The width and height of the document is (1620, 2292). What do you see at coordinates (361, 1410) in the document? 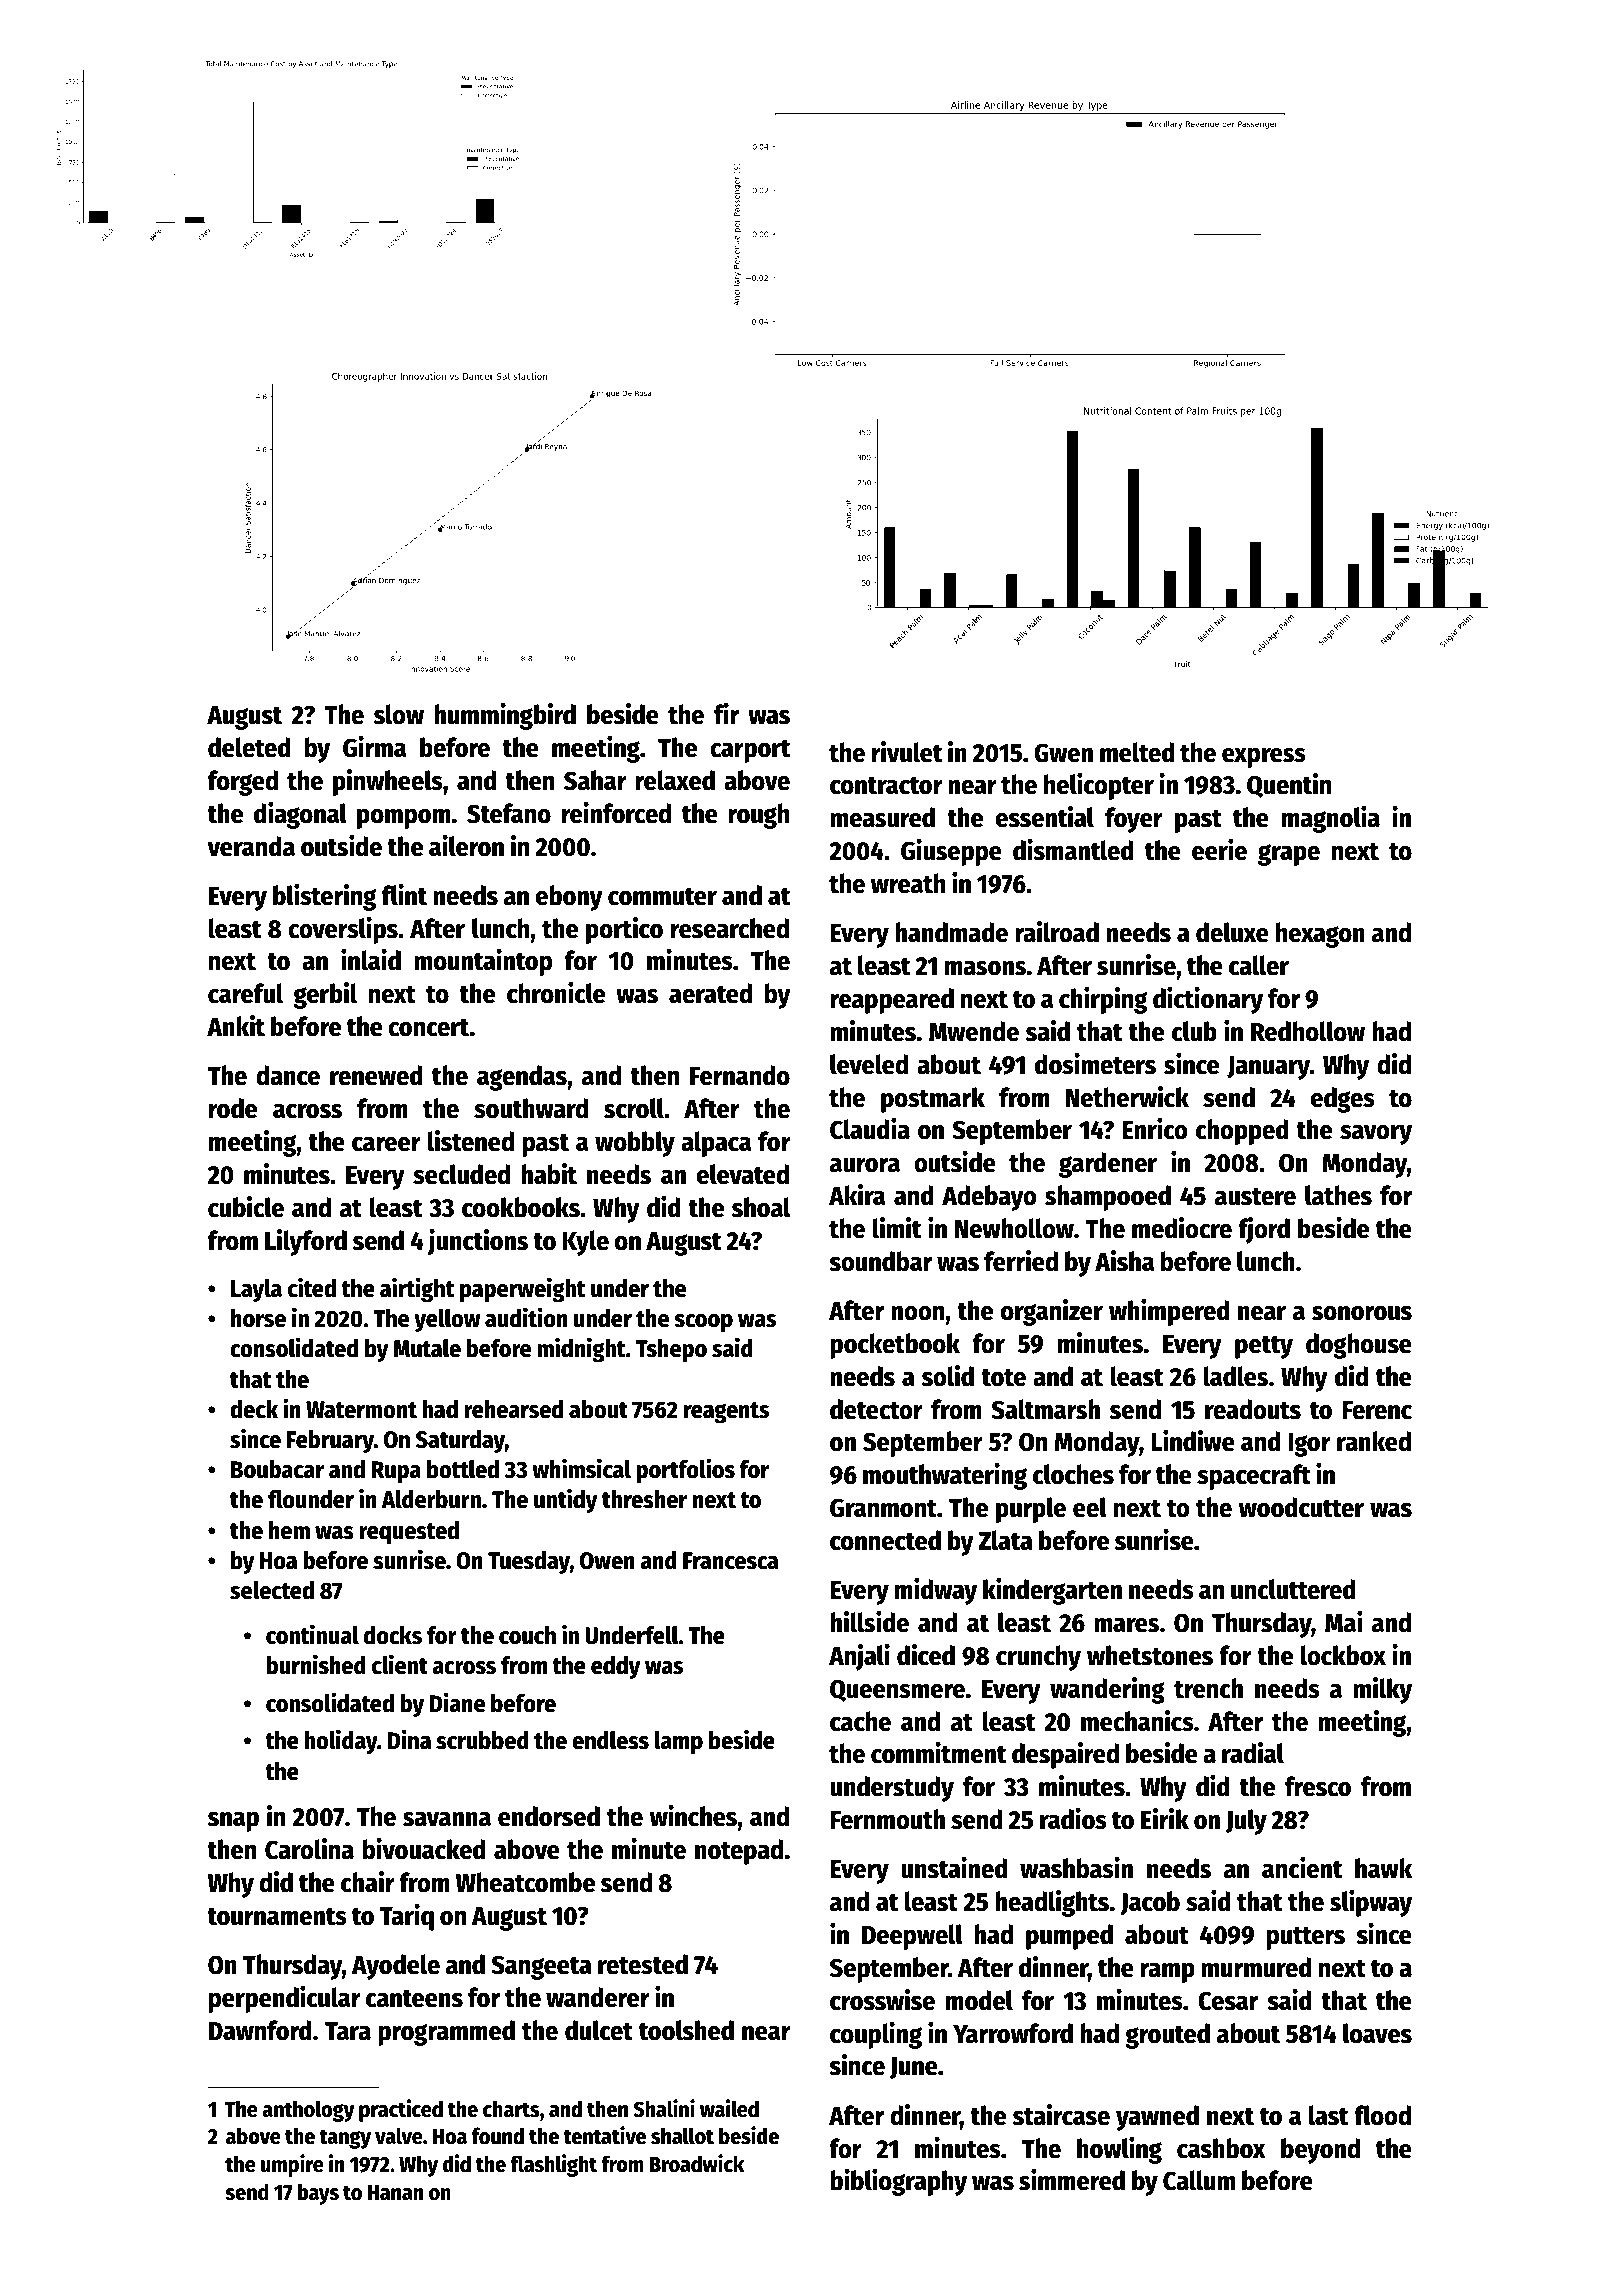
I see `Watermont` at bounding box center [361, 1410].
